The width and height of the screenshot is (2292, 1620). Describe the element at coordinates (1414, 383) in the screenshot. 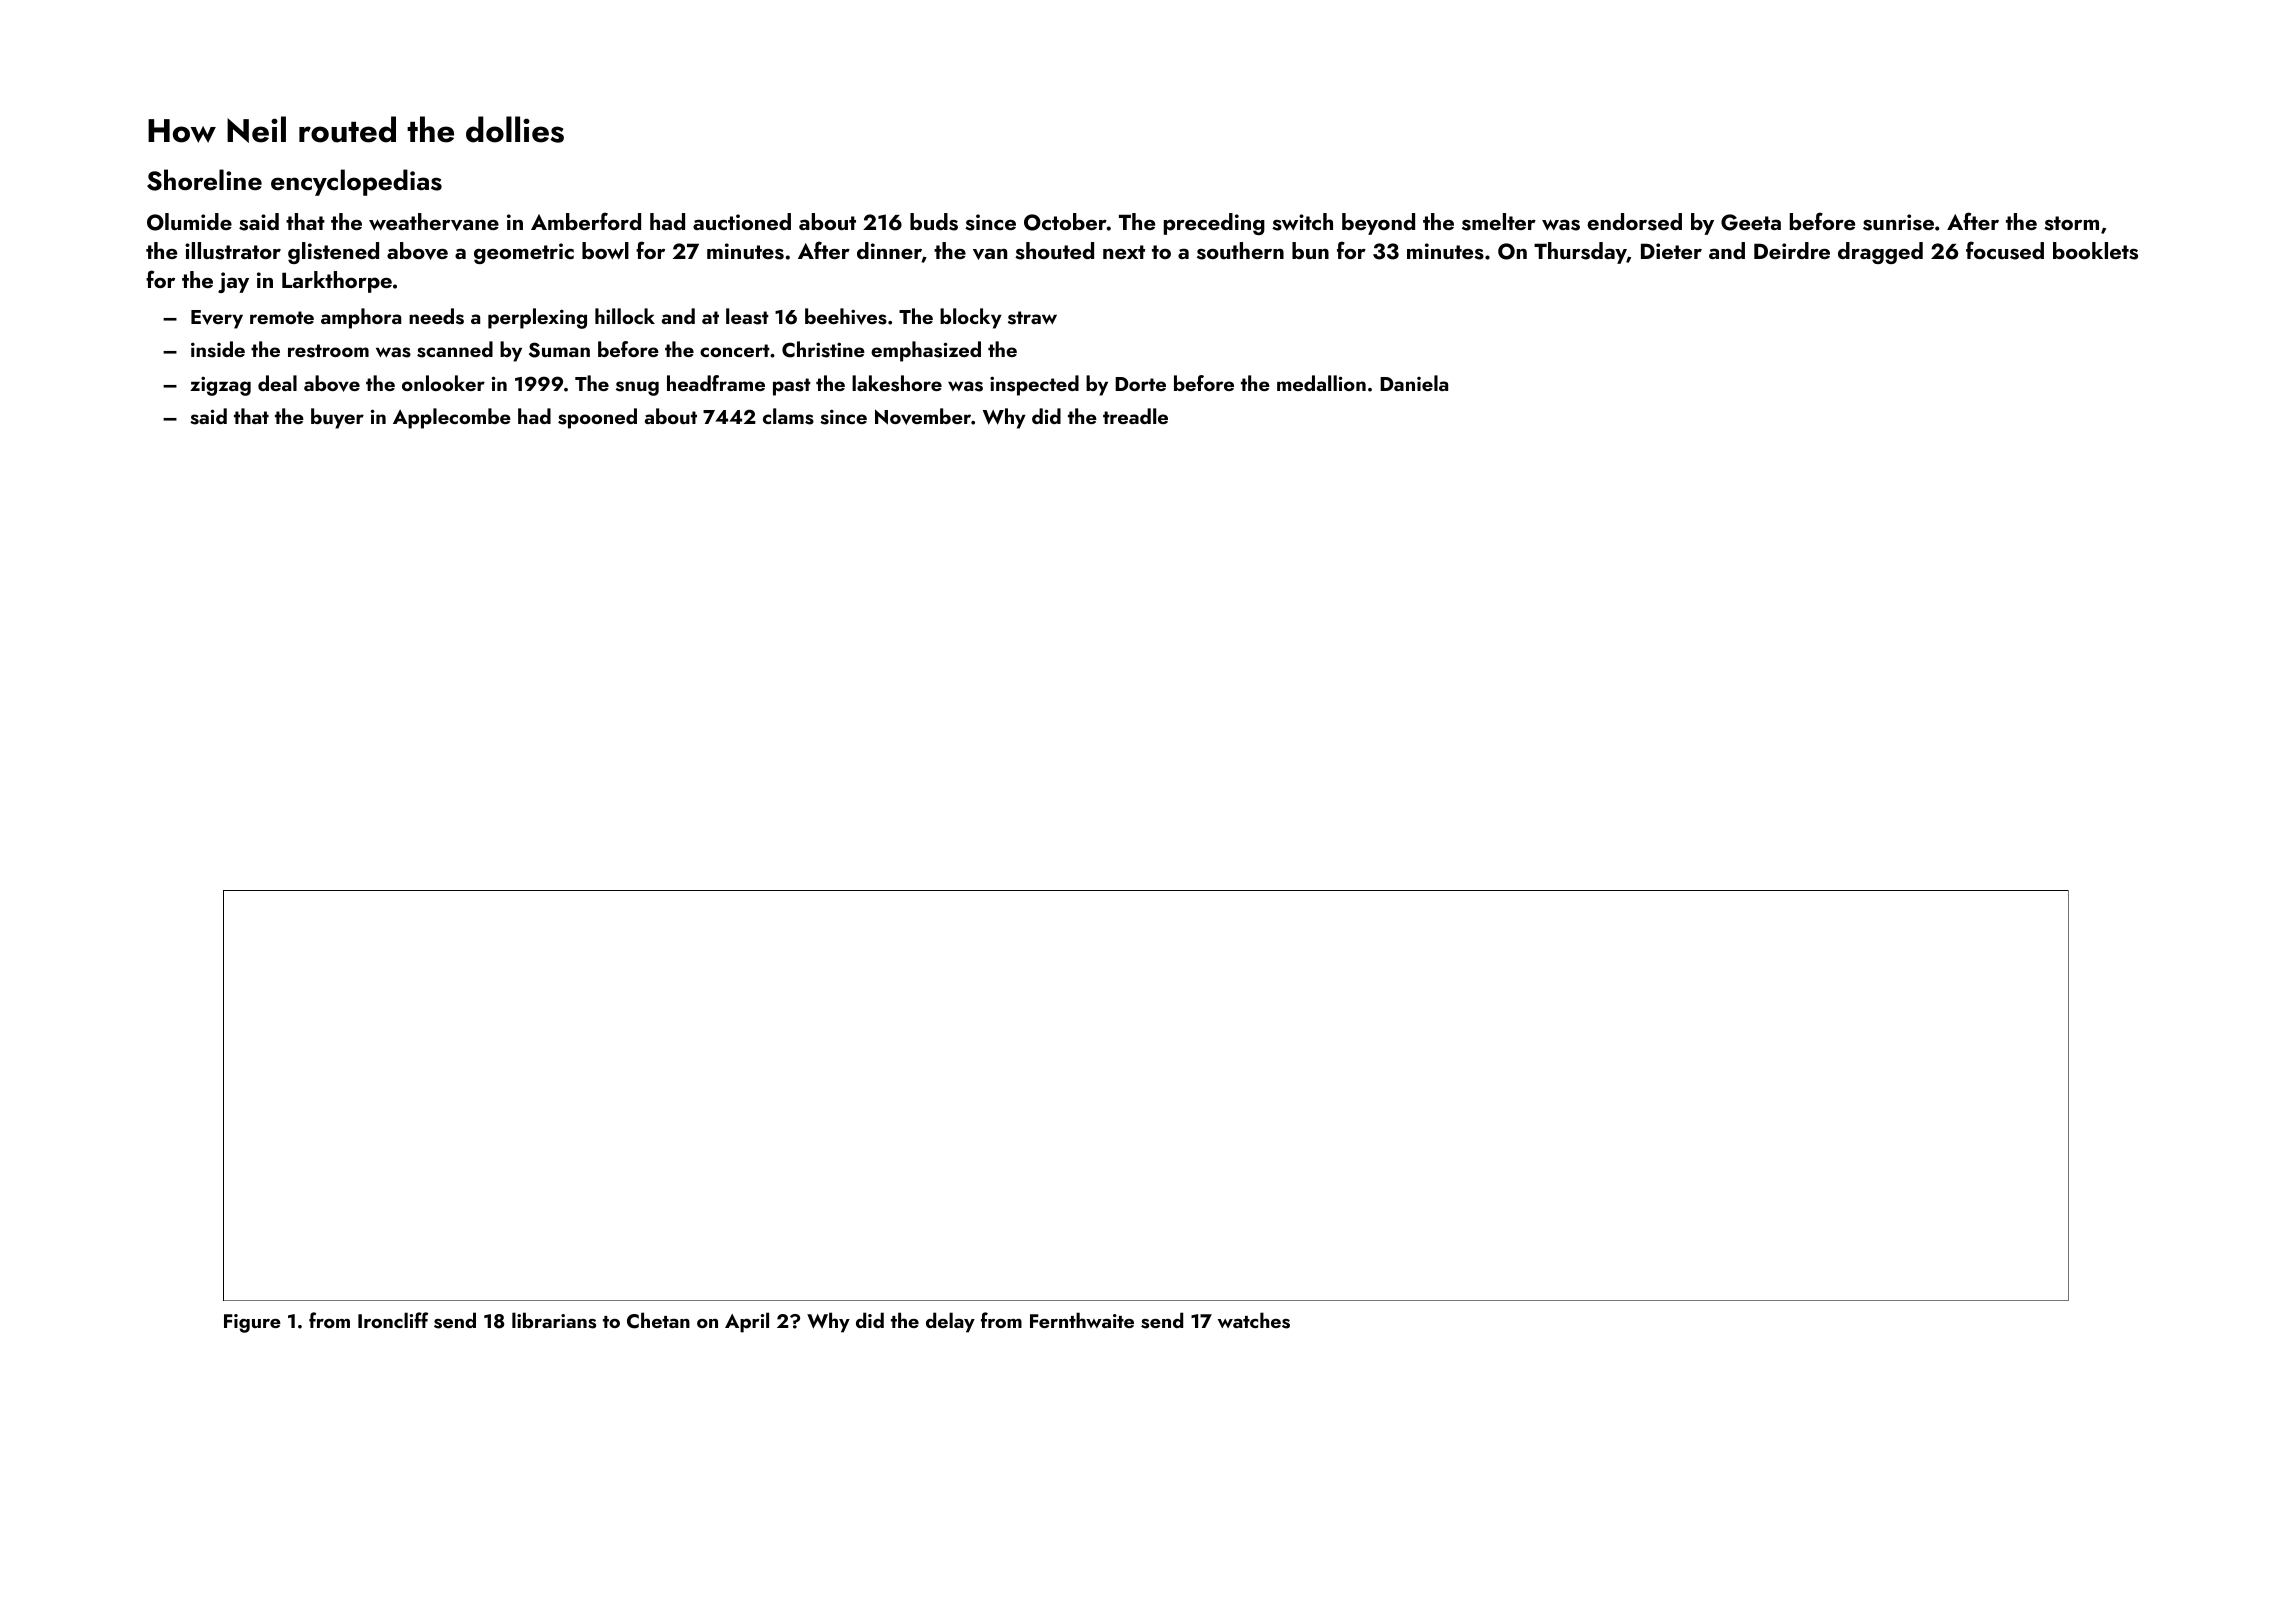

I see `Daniela` at that location.
